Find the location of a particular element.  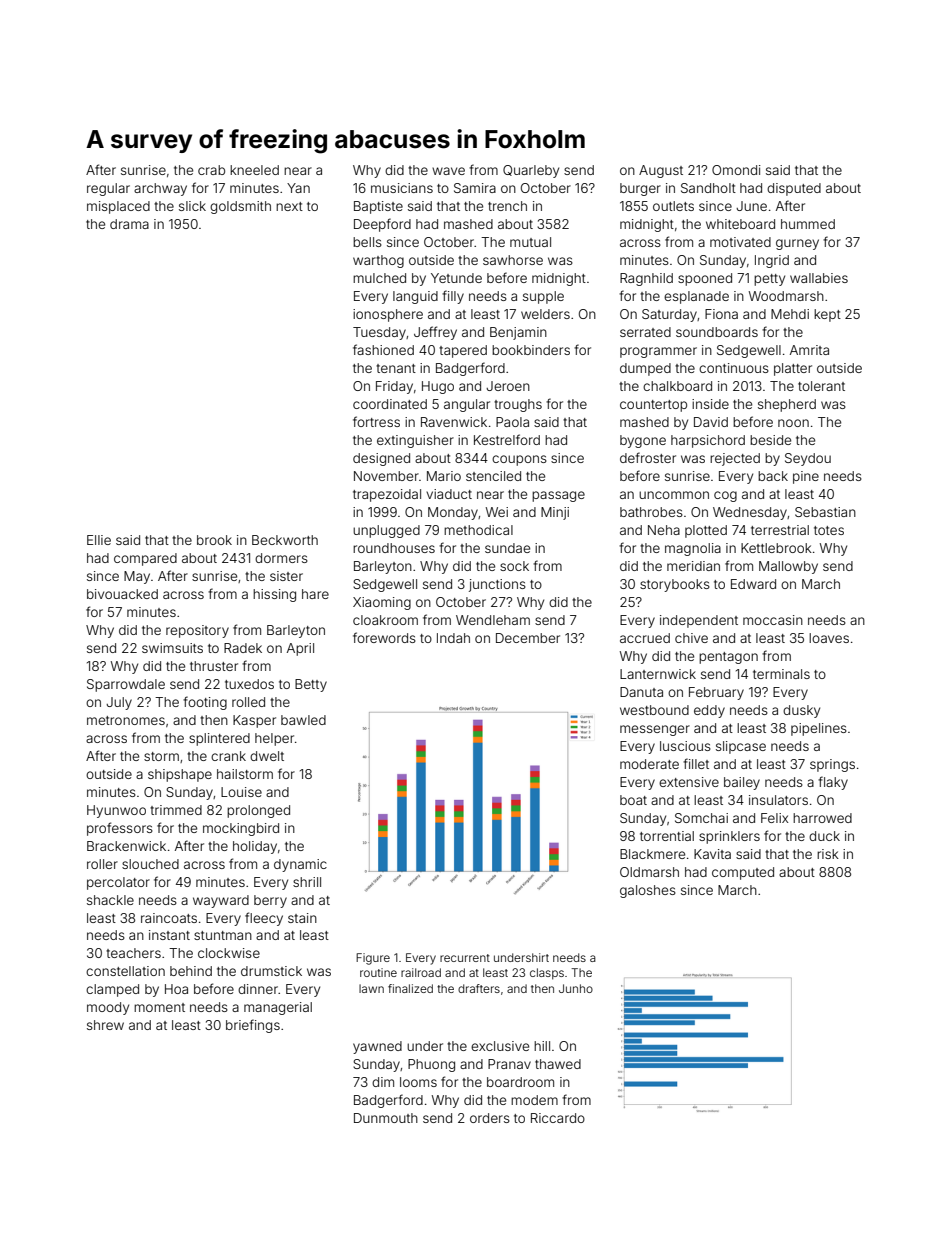

wave is located at coordinates (448, 171).
